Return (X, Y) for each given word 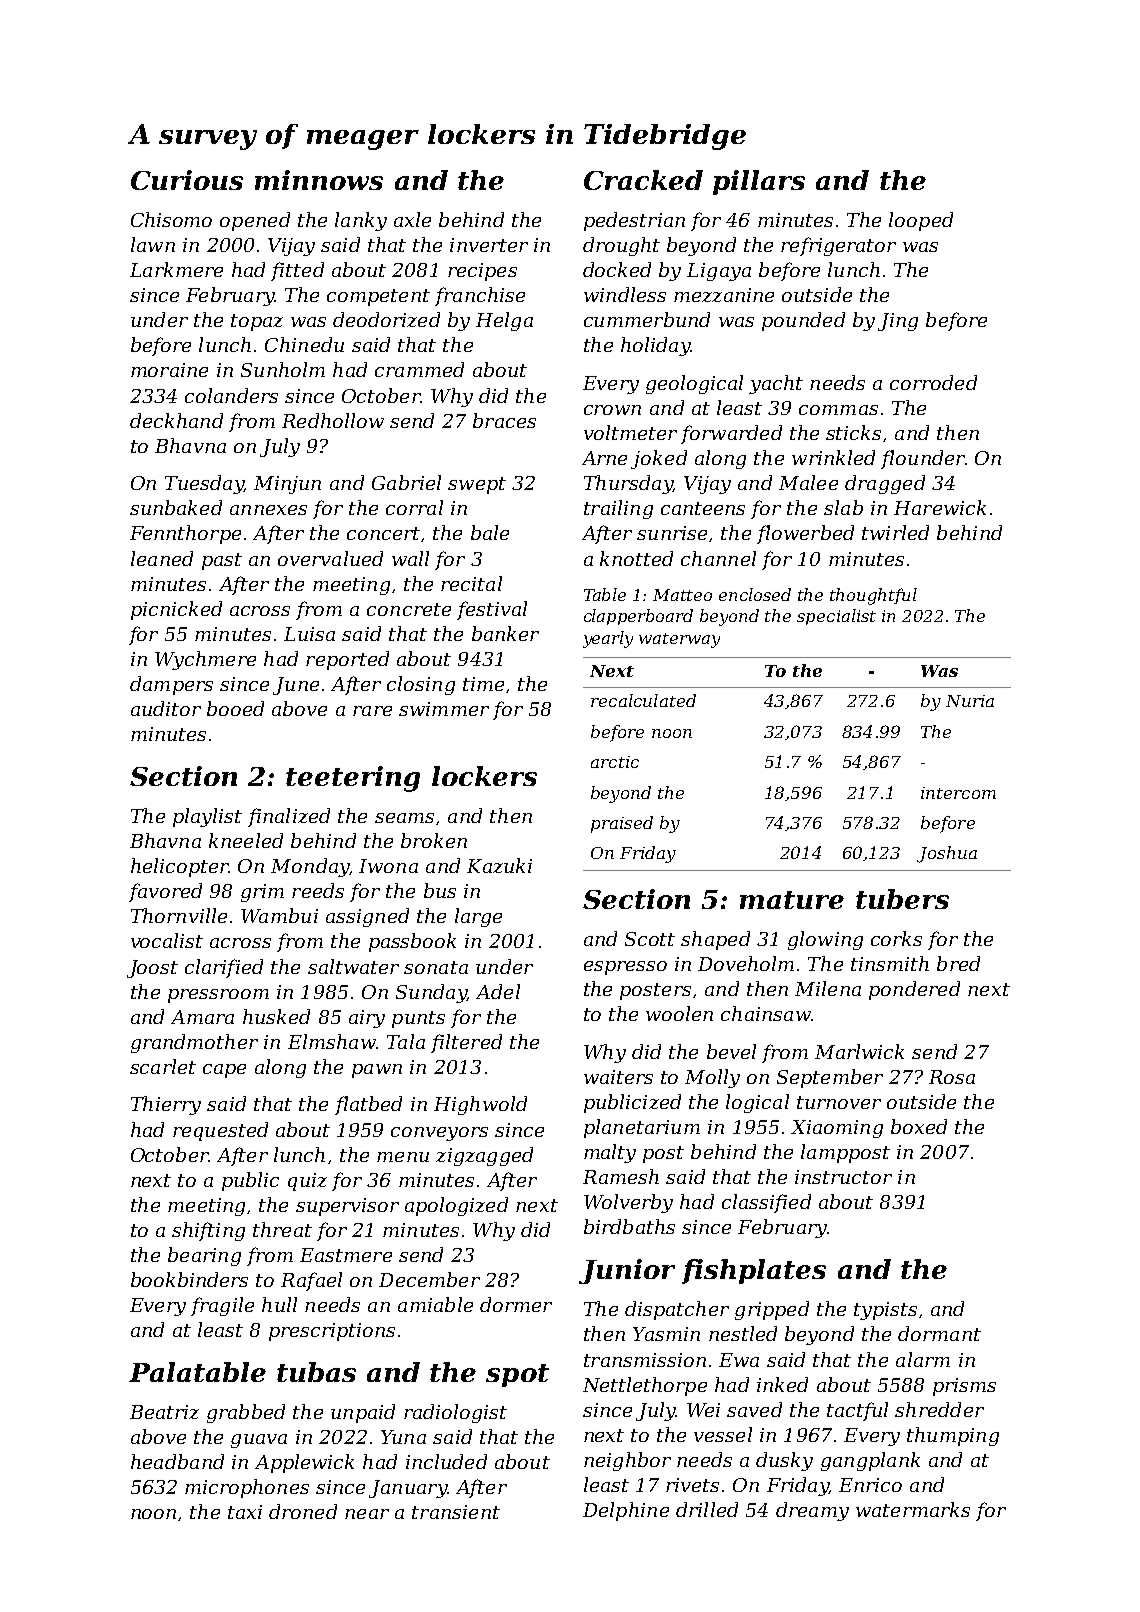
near (367, 1514)
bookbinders (189, 1279)
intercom (958, 793)
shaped (715, 940)
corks (896, 938)
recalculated (643, 700)
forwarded (731, 434)
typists (885, 1311)
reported (347, 660)
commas (838, 410)
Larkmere (176, 269)
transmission (645, 1360)
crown (612, 410)
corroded (933, 382)
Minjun (287, 485)
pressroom (218, 996)
